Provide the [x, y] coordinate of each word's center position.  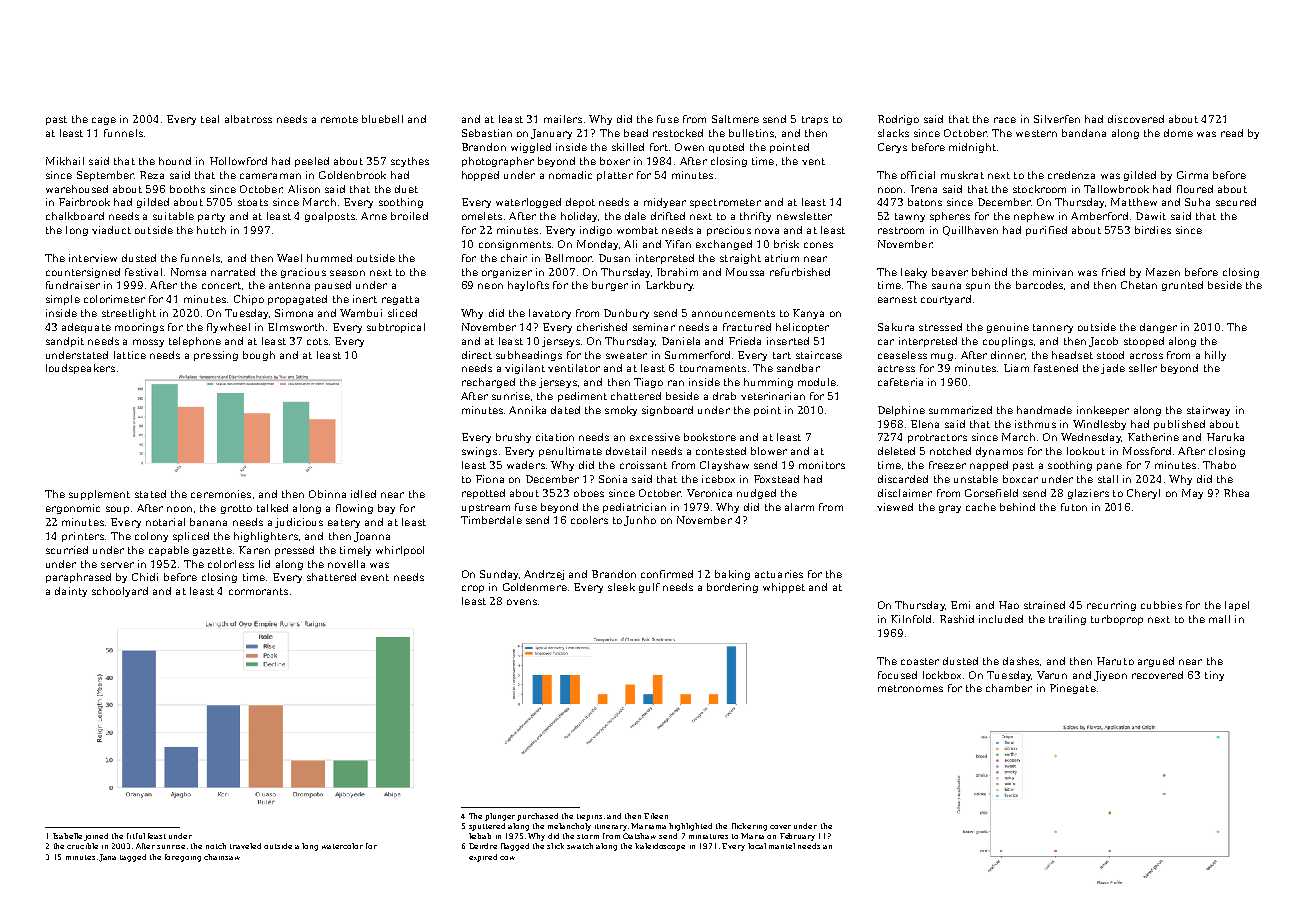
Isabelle [67, 836]
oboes [589, 493]
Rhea [1236, 493]
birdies [1153, 230]
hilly [1215, 356]
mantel [782, 846]
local [757, 846]
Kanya [808, 314]
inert [365, 299]
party [211, 217]
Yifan [678, 244]
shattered [331, 577]
